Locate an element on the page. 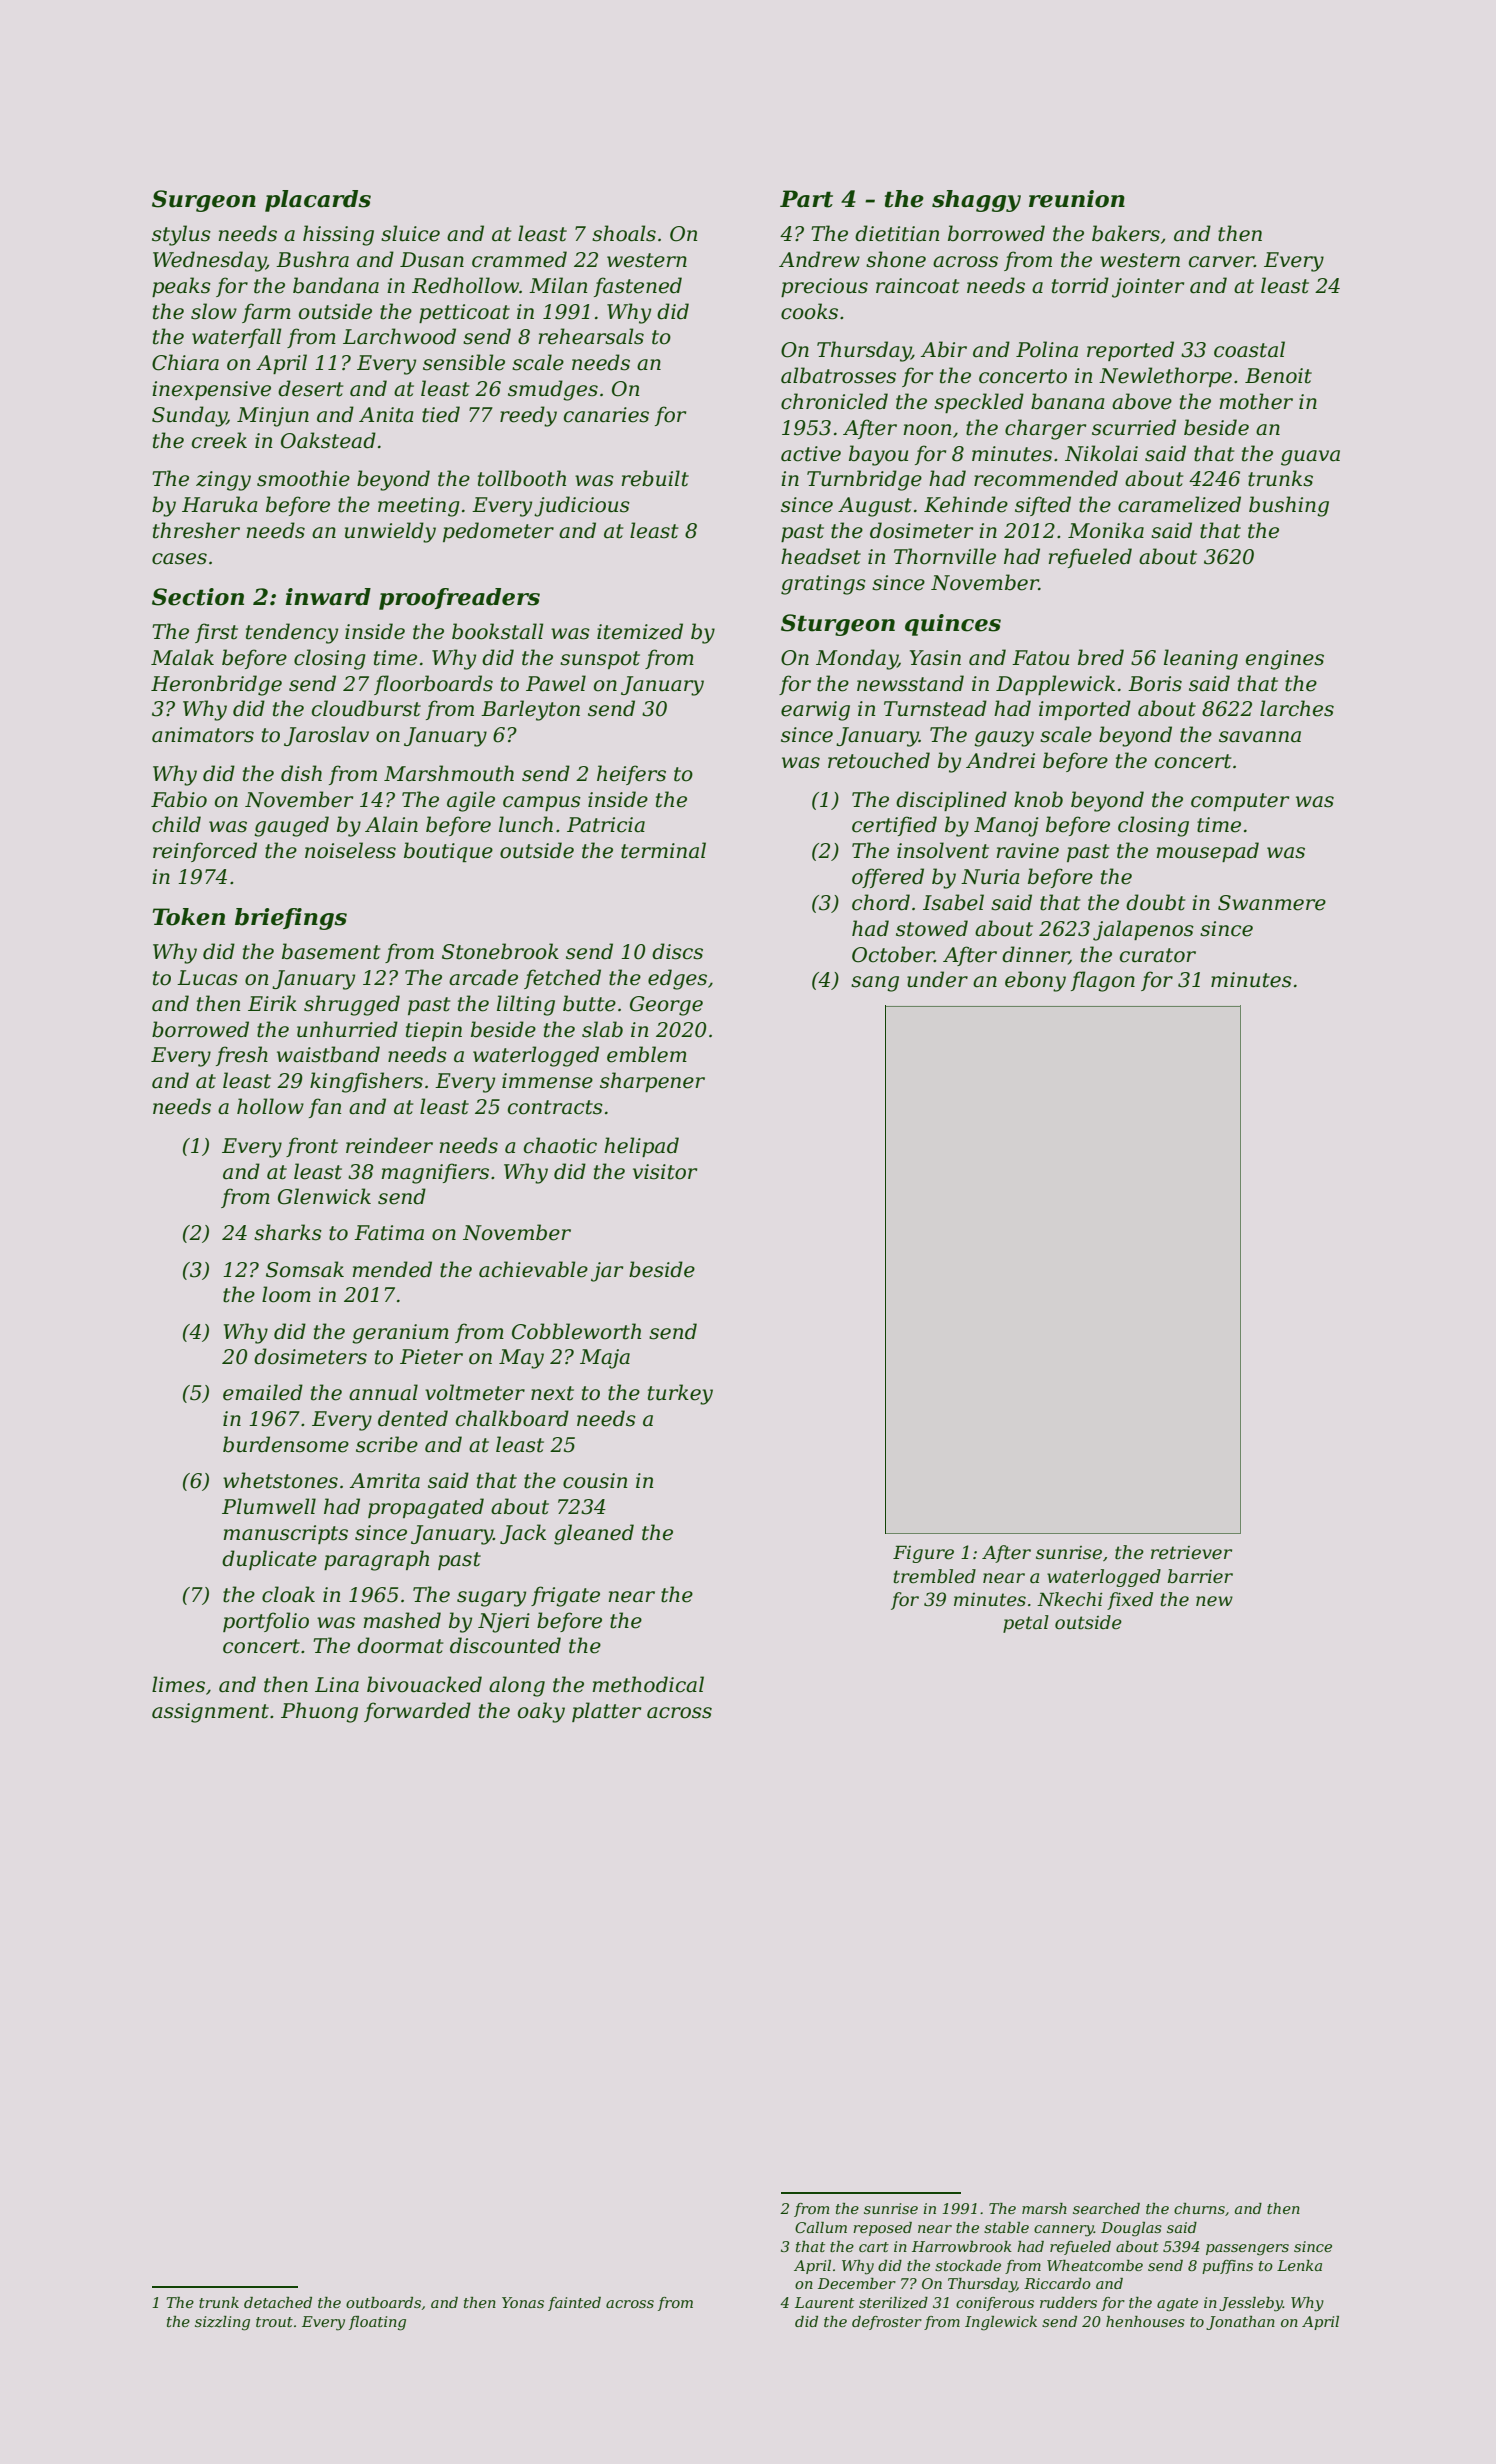 The width and height of the image is (1496, 2464). turkey is located at coordinates (680, 1394).
